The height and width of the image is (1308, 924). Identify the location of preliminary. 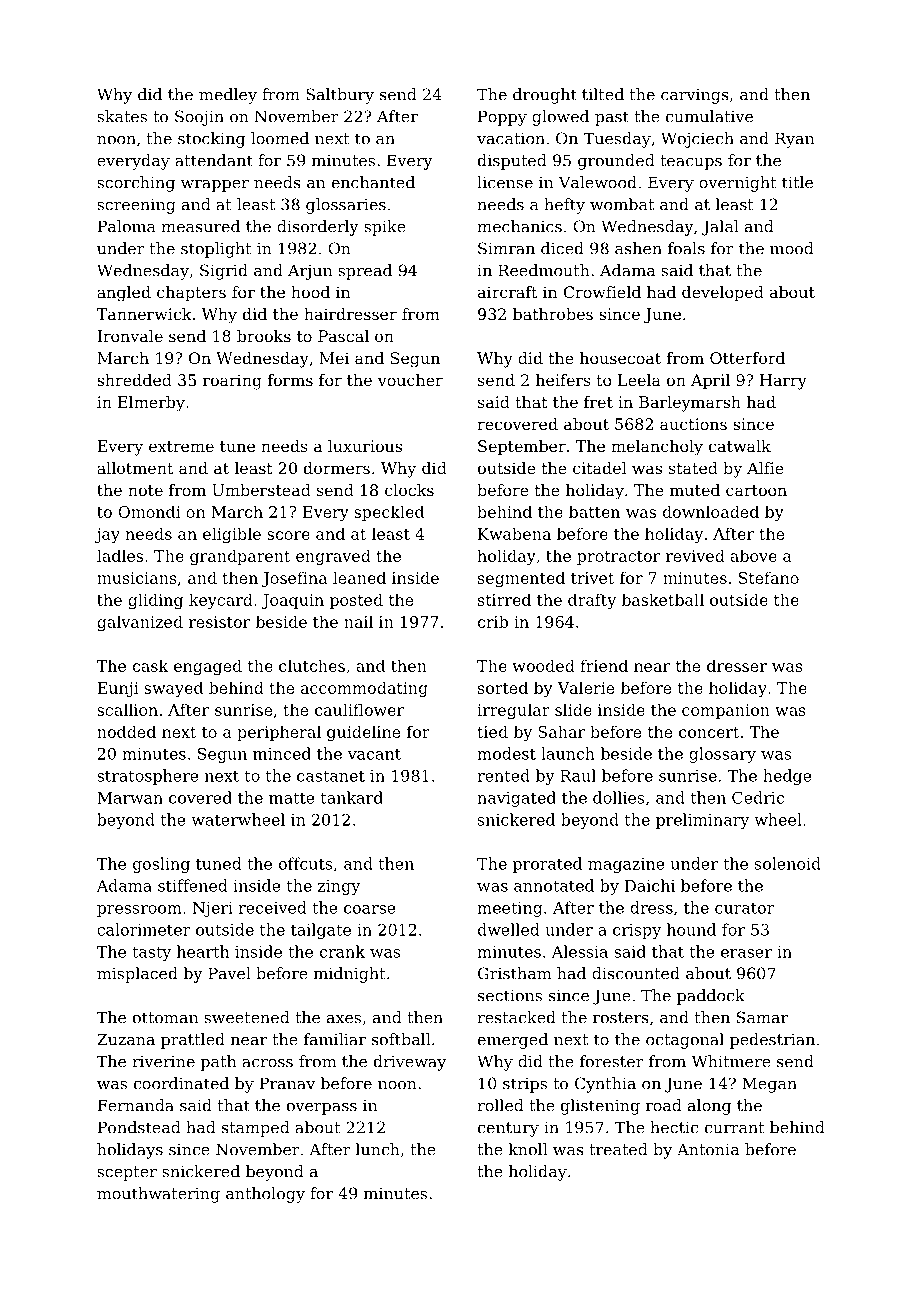
(702, 821).
